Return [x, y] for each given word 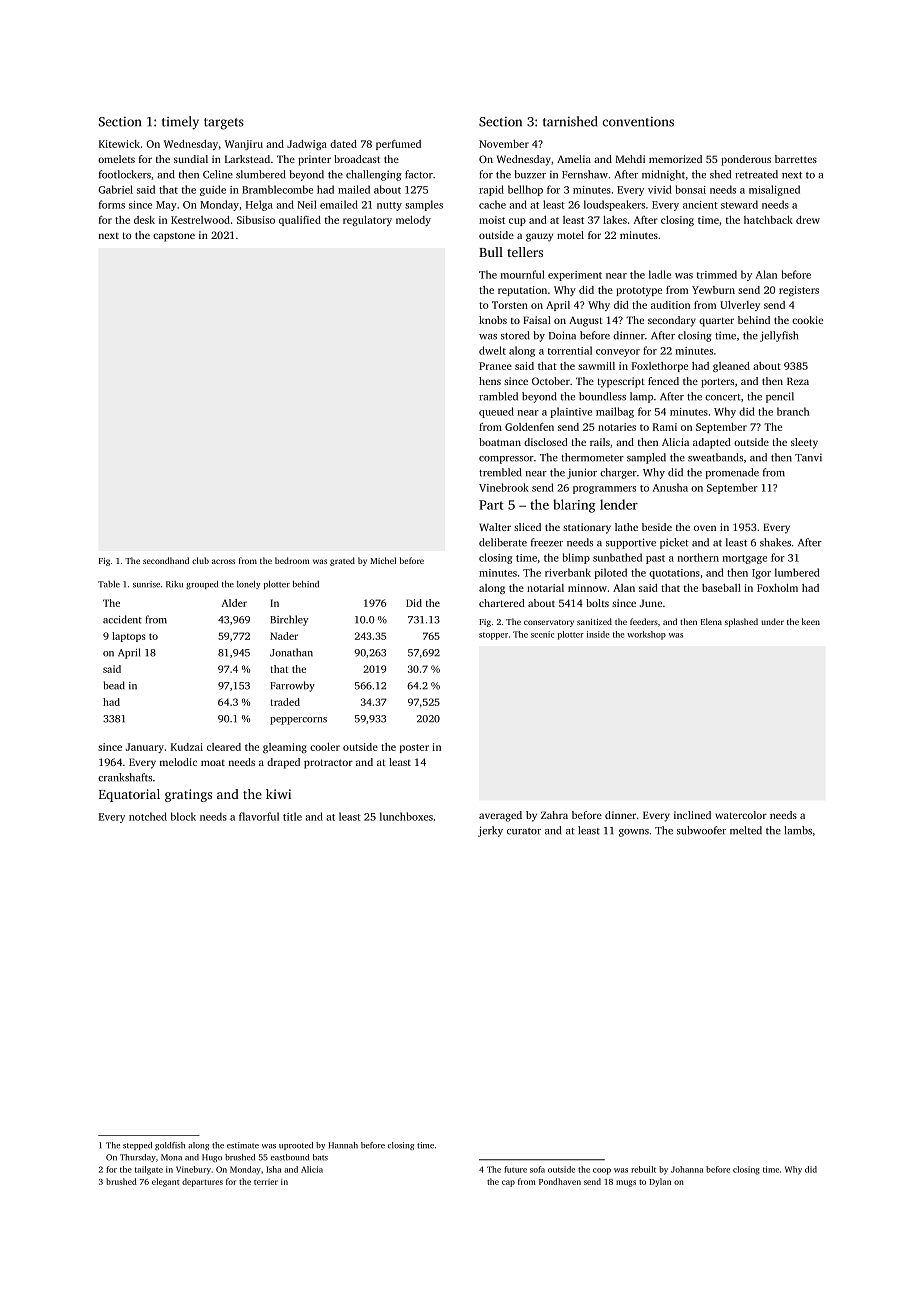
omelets [116, 159]
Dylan [660, 1182]
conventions [638, 122]
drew [808, 220]
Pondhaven [560, 1181]
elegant [166, 1182]
